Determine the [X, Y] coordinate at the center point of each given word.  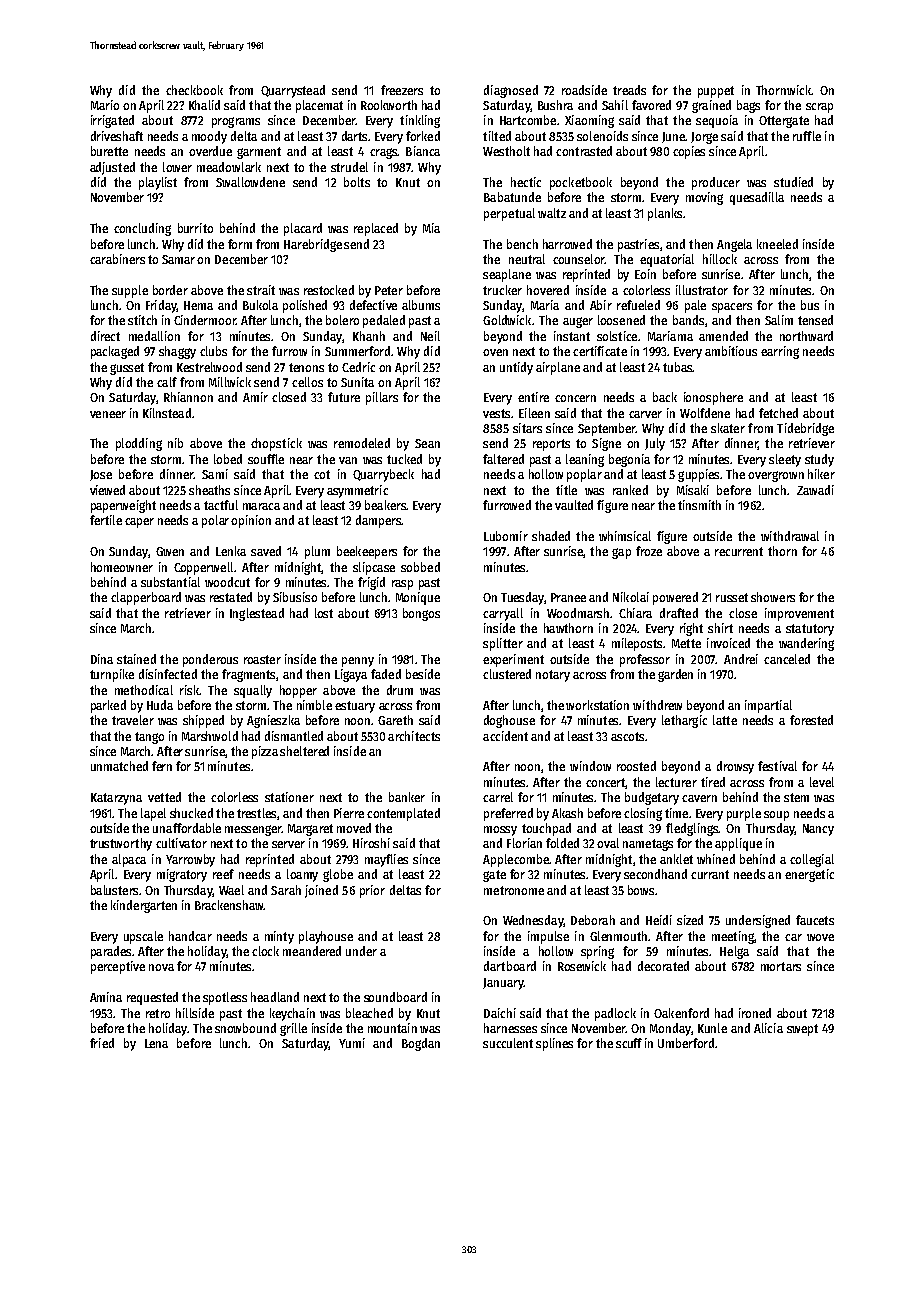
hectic [526, 182]
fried [102, 1043]
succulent [508, 1043]
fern [162, 766]
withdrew [657, 705]
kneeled [777, 244]
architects [414, 736]
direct [105, 336]
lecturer [676, 782]
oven [495, 352]
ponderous [210, 660]
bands [688, 320]
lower [177, 167]
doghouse [509, 721]
